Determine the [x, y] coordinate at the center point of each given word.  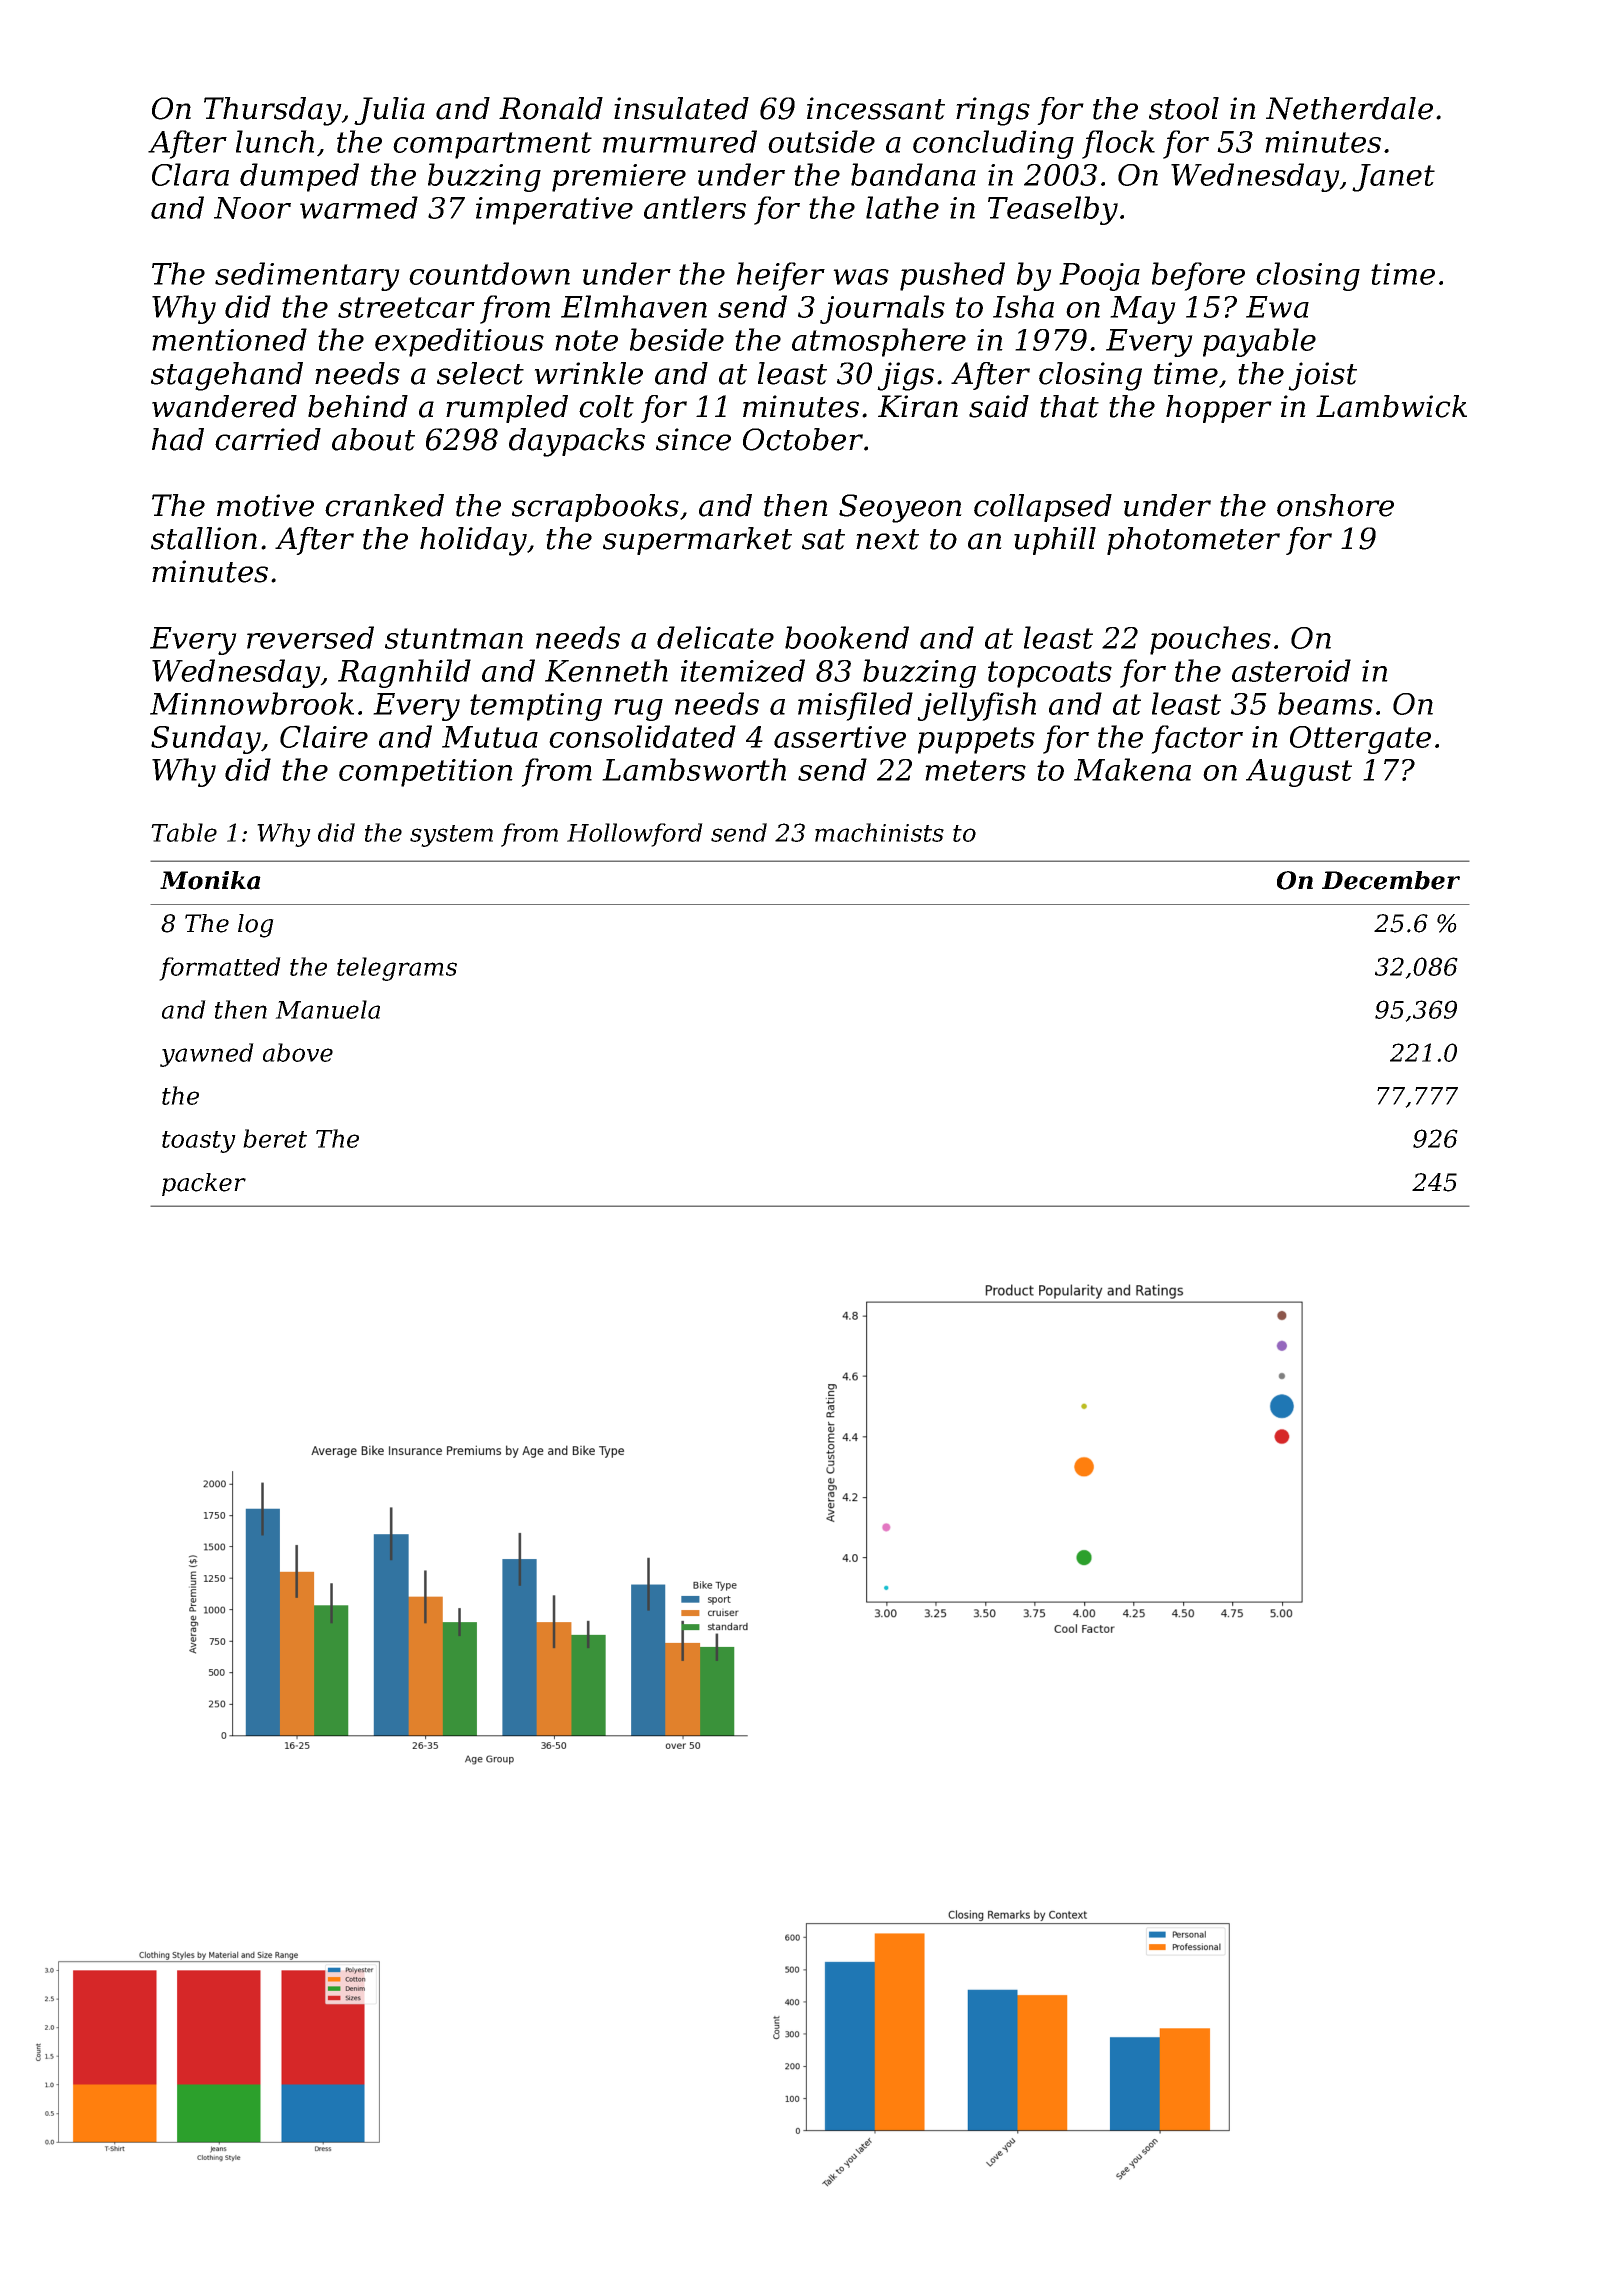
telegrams [397, 969]
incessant [876, 108]
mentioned [229, 339]
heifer [781, 276]
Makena [1132, 769]
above [298, 1052]
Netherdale [1349, 108]
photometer [1193, 541]
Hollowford [635, 835]
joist [1322, 376]
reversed [310, 637]
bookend [847, 637]
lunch [275, 141]
